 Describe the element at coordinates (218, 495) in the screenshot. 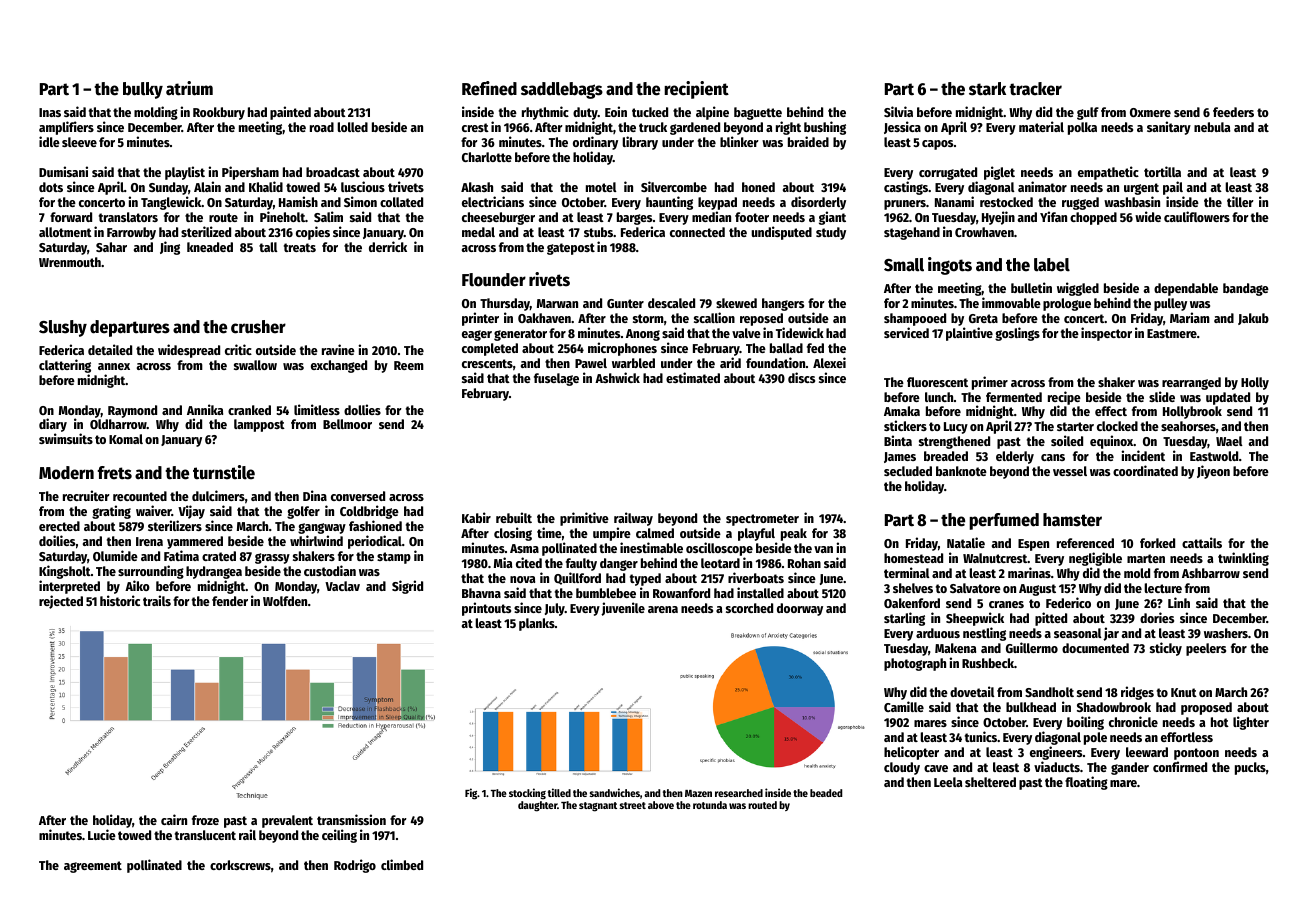

I see `dulcimers` at that location.
